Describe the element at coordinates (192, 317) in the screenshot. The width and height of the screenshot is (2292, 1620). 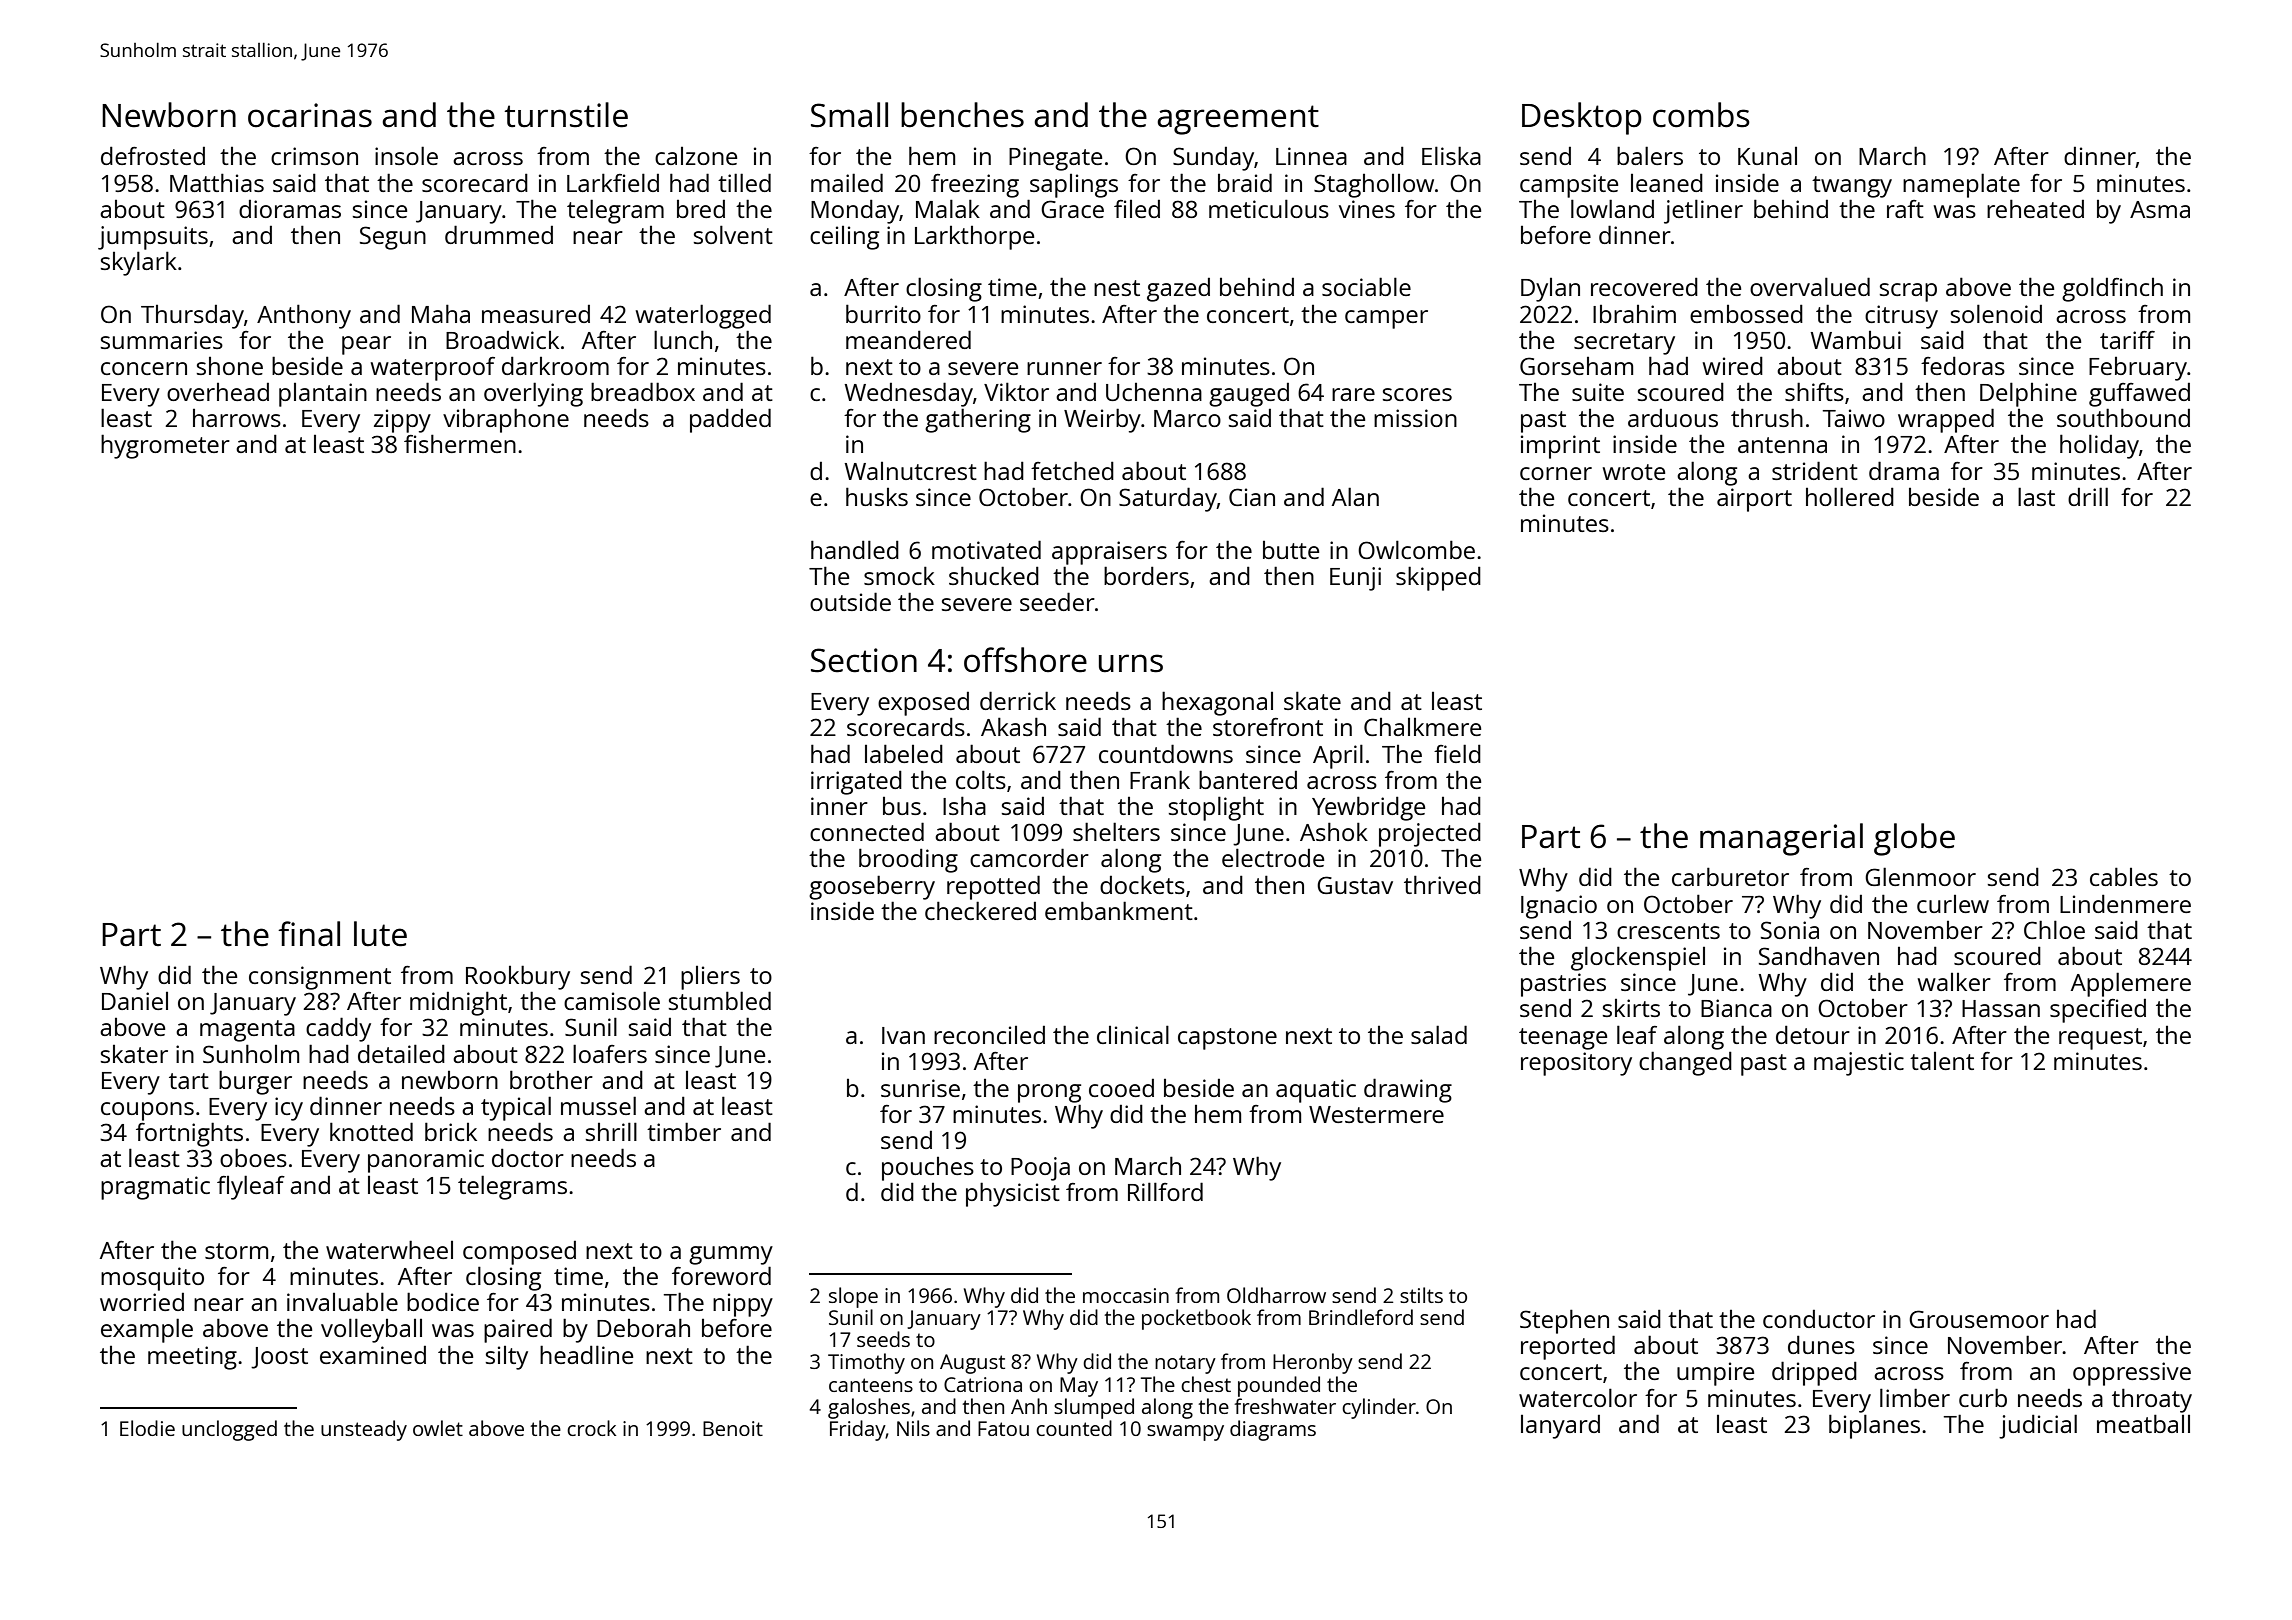
I see `Thursday` at that location.
